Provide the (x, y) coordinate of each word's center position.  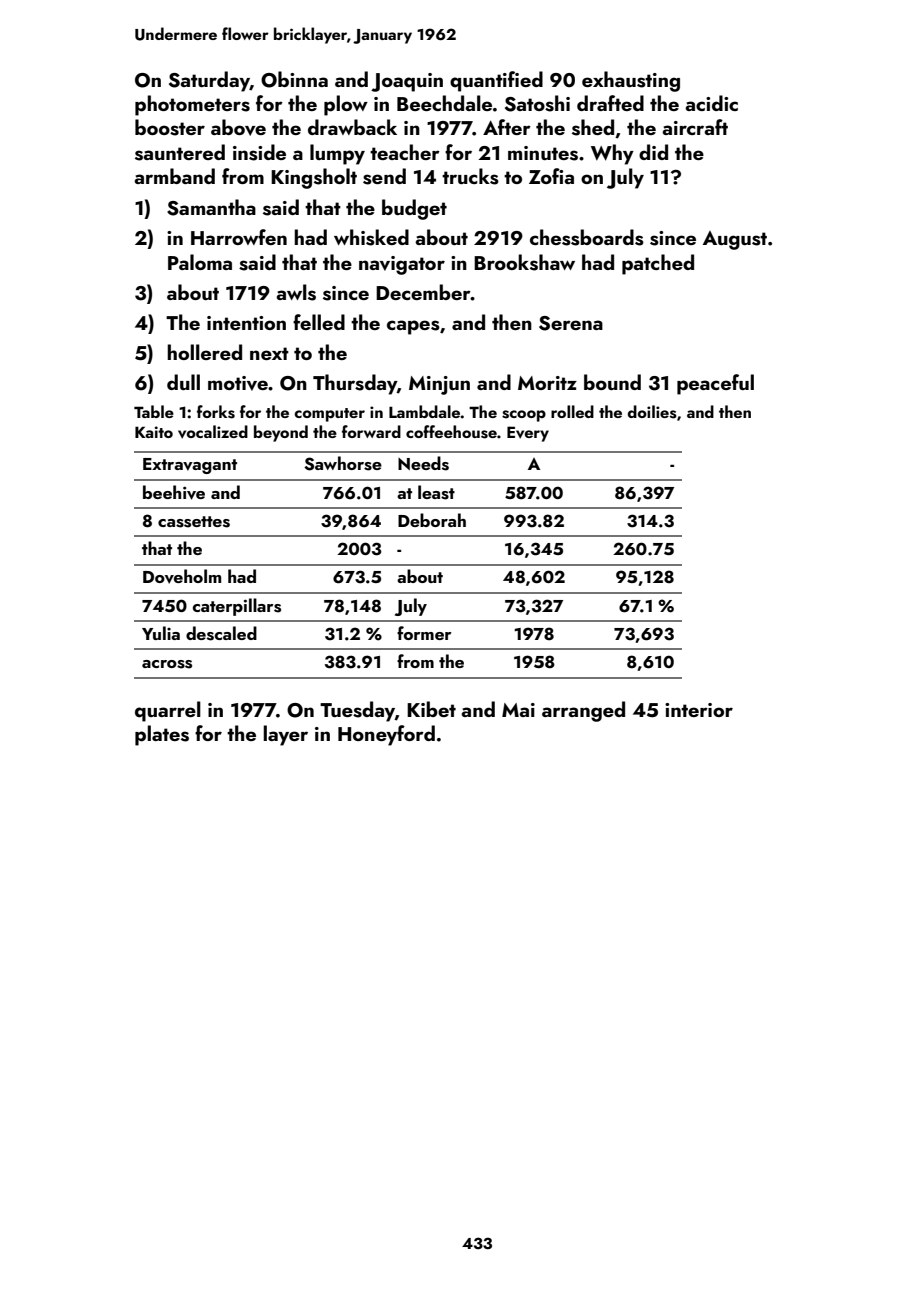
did (653, 152)
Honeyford (386, 735)
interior (699, 710)
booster (170, 127)
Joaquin (407, 82)
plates (162, 735)
